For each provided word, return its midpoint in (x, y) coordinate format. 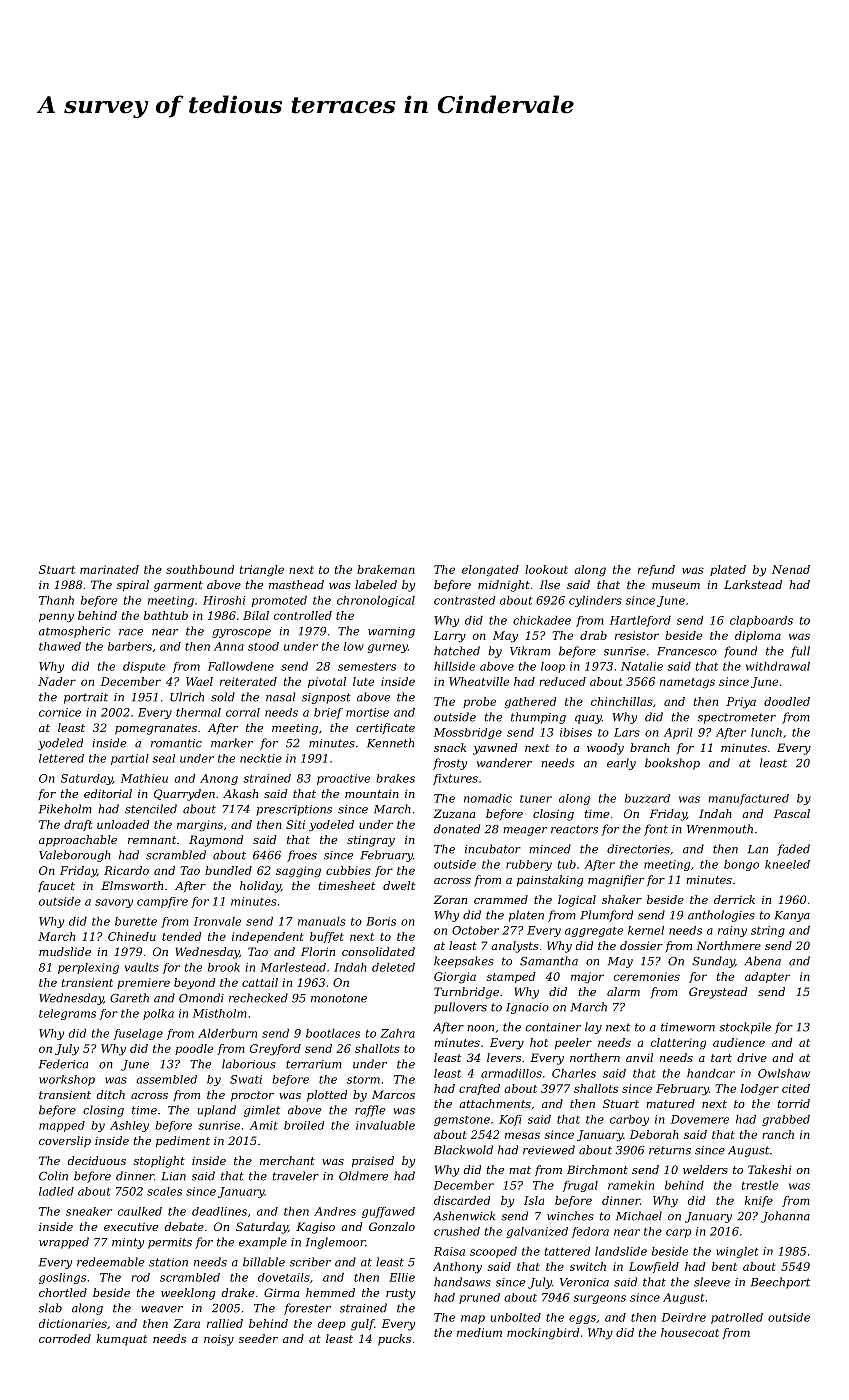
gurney (388, 648)
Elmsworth (132, 885)
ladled (56, 1191)
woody (605, 749)
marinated (109, 569)
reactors (574, 829)
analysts (515, 947)
